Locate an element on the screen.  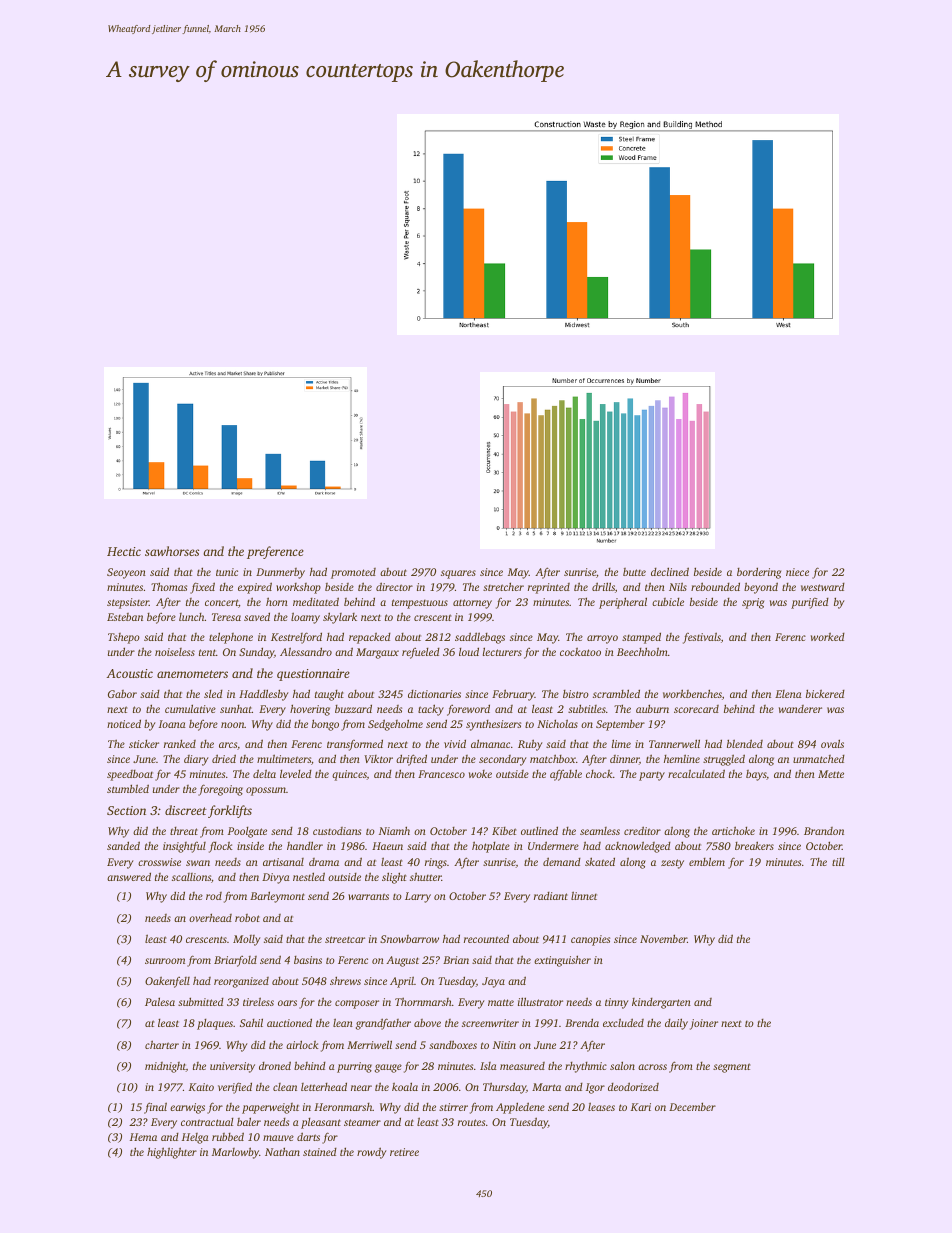
Haddlesby is located at coordinates (264, 695).
